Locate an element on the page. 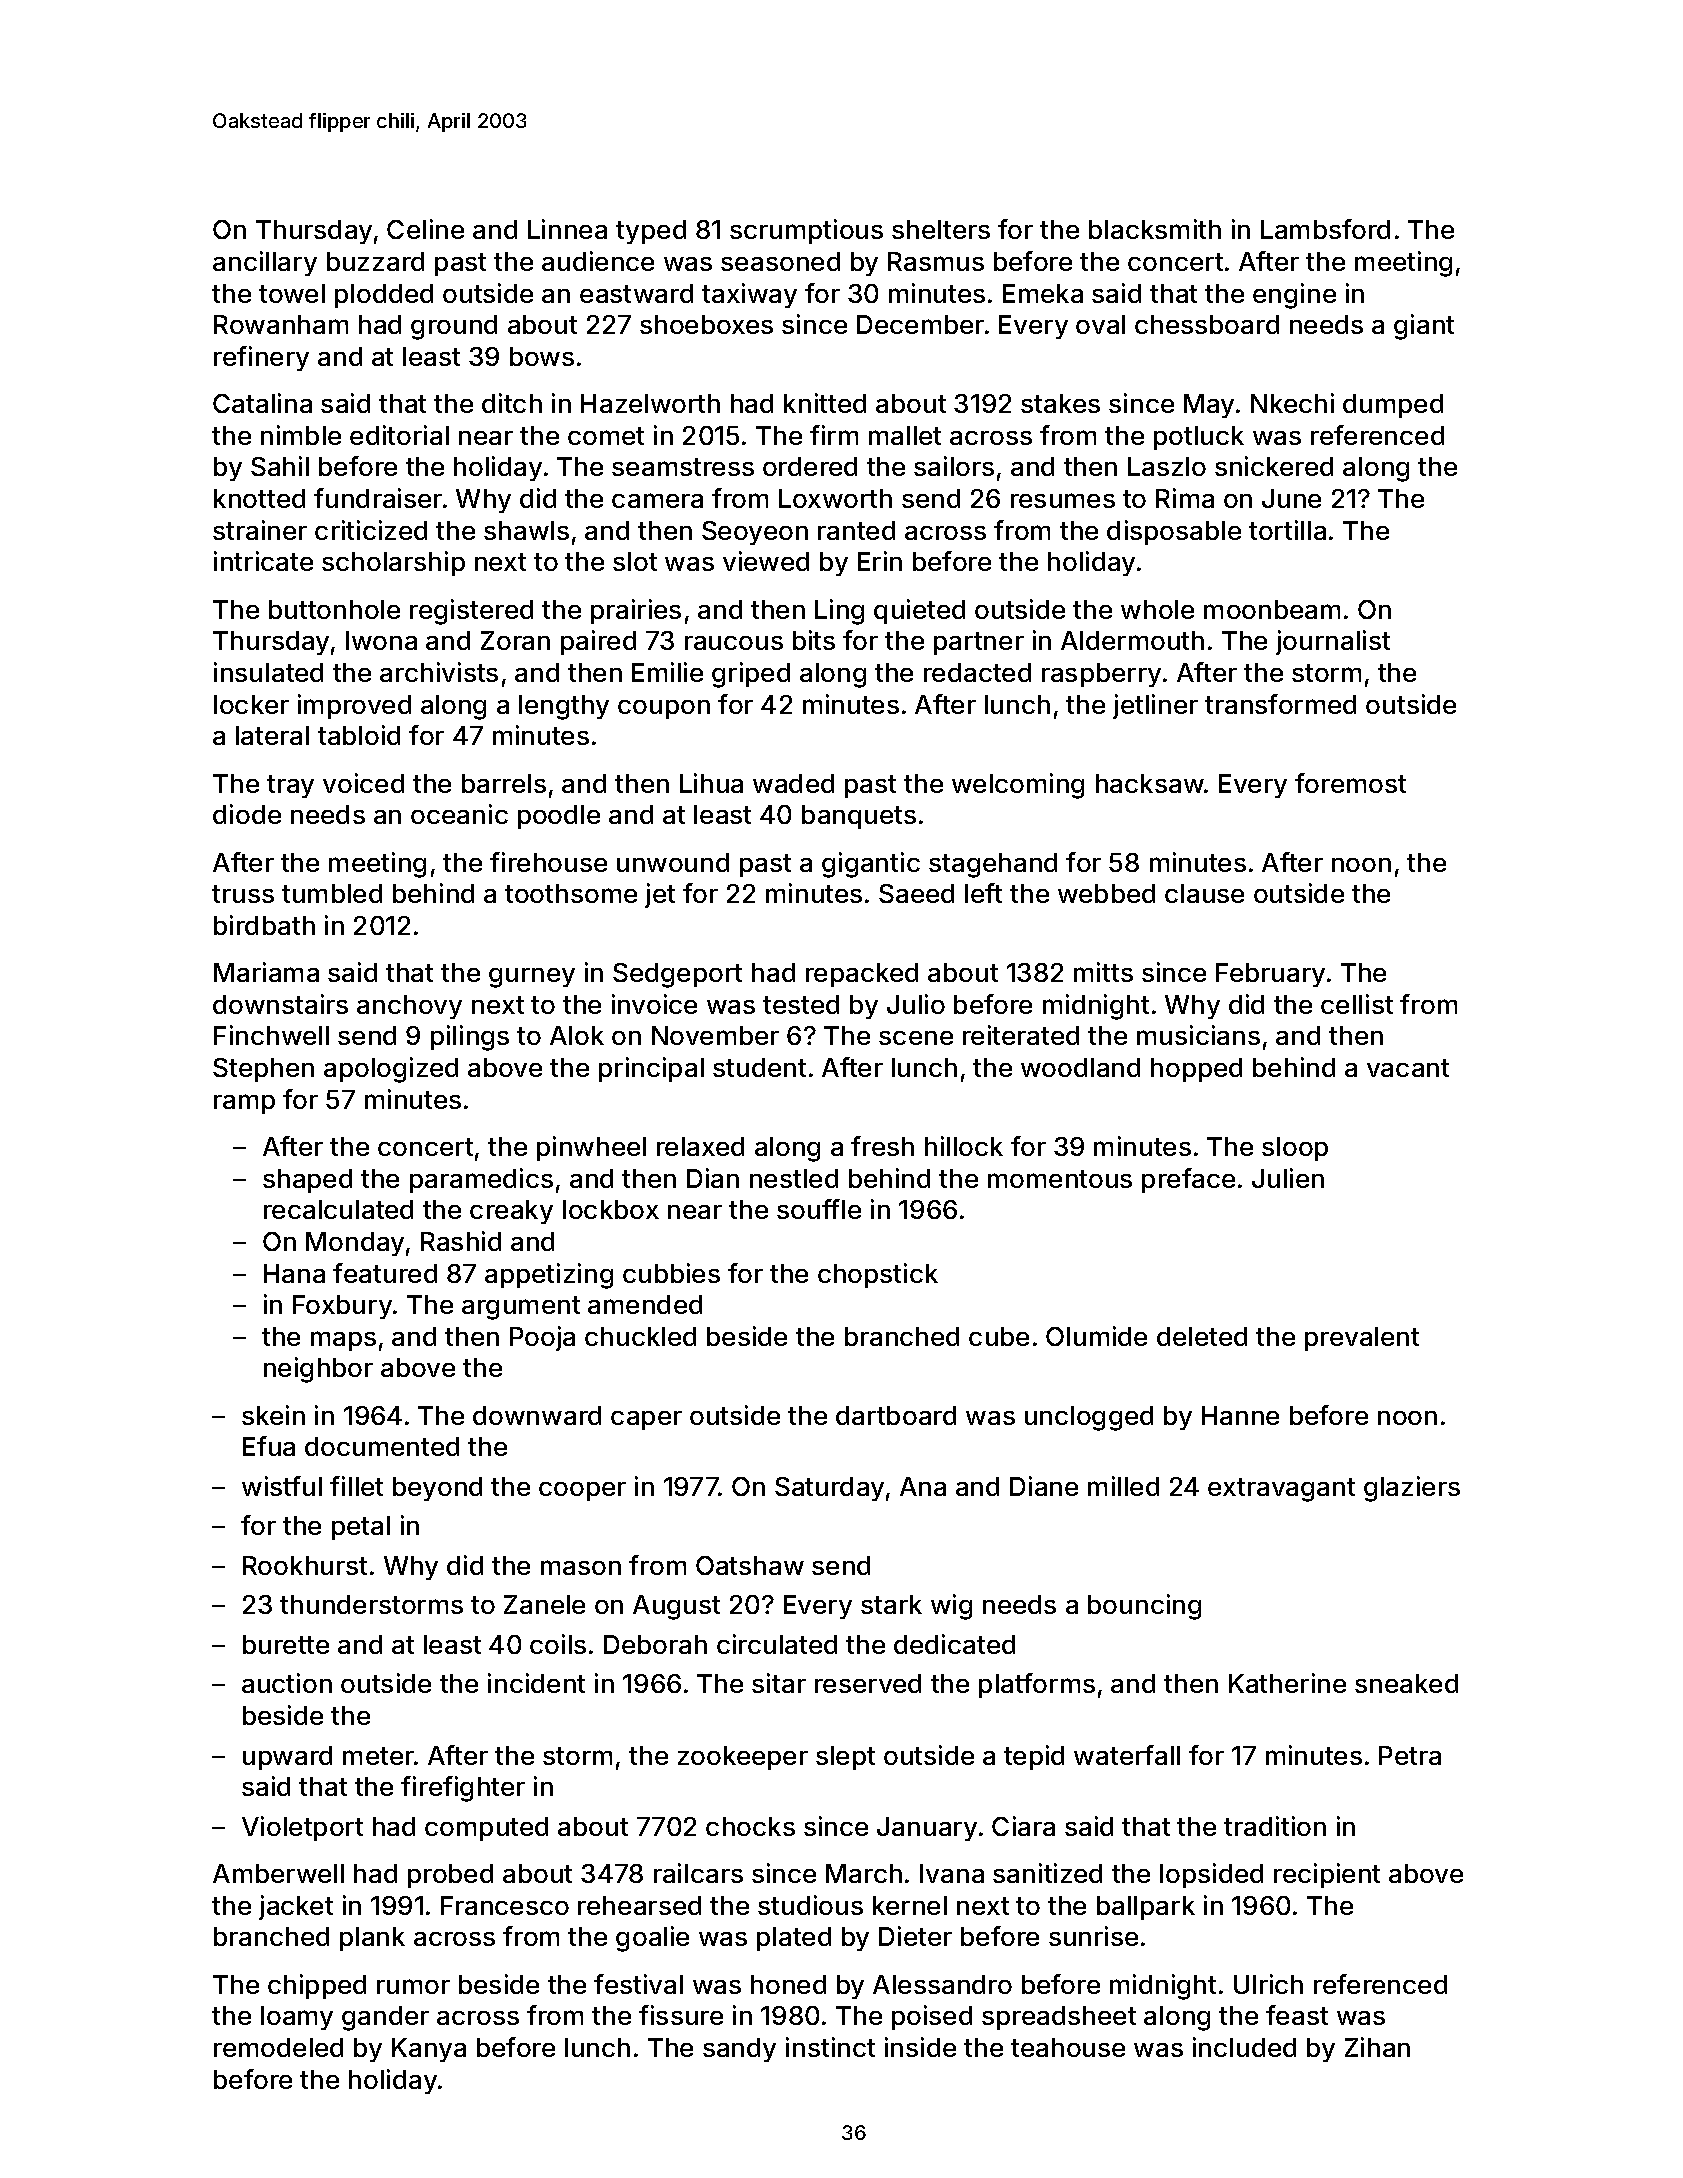 The height and width of the document is (2178, 1683). remodeled is located at coordinates (278, 2047).
